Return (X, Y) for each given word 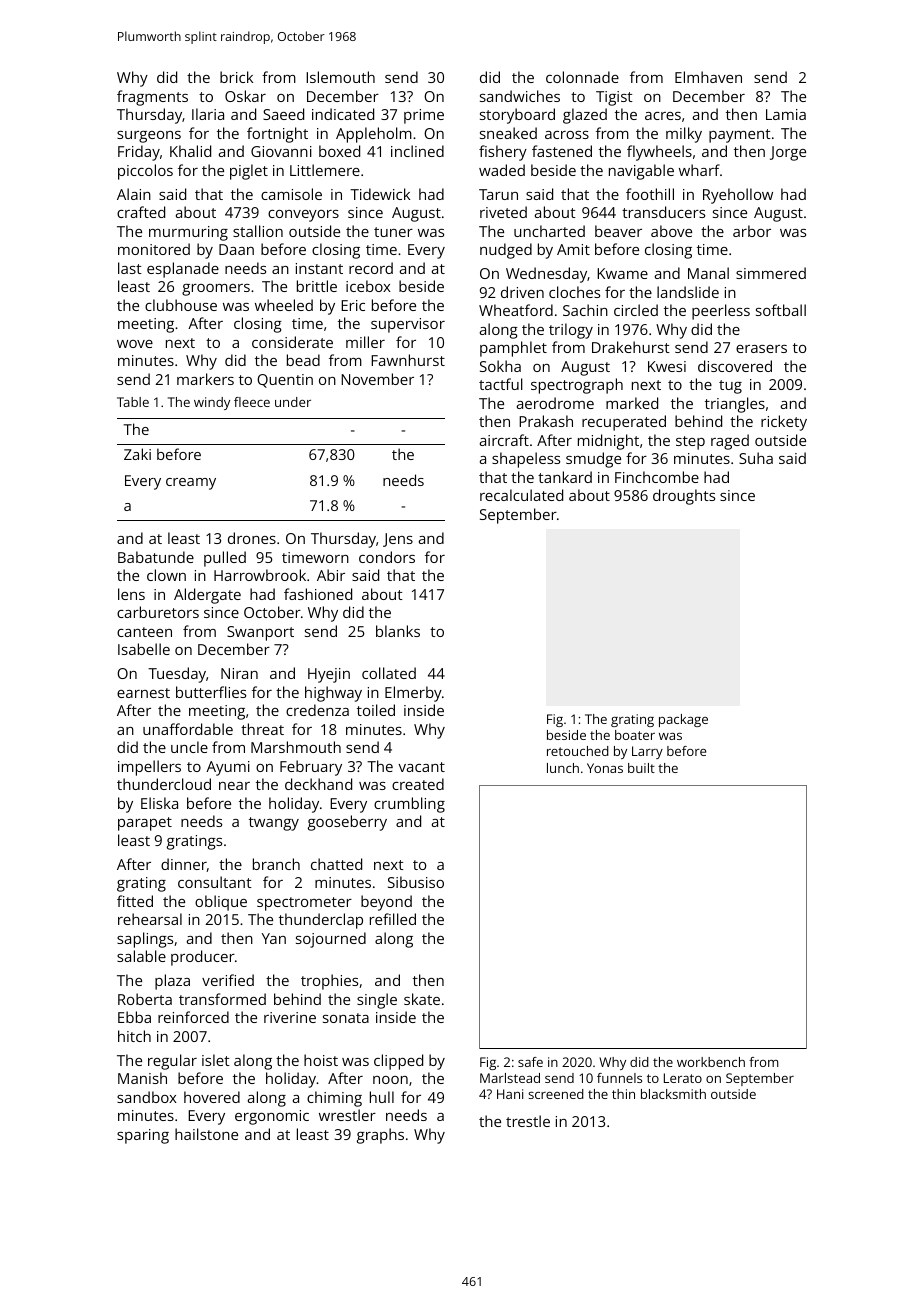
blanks (398, 631)
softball (781, 310)
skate (422, 999)
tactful (501, 384)
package (683, 720)
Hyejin (329, 675)
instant (319, 268)
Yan (274, 938)
